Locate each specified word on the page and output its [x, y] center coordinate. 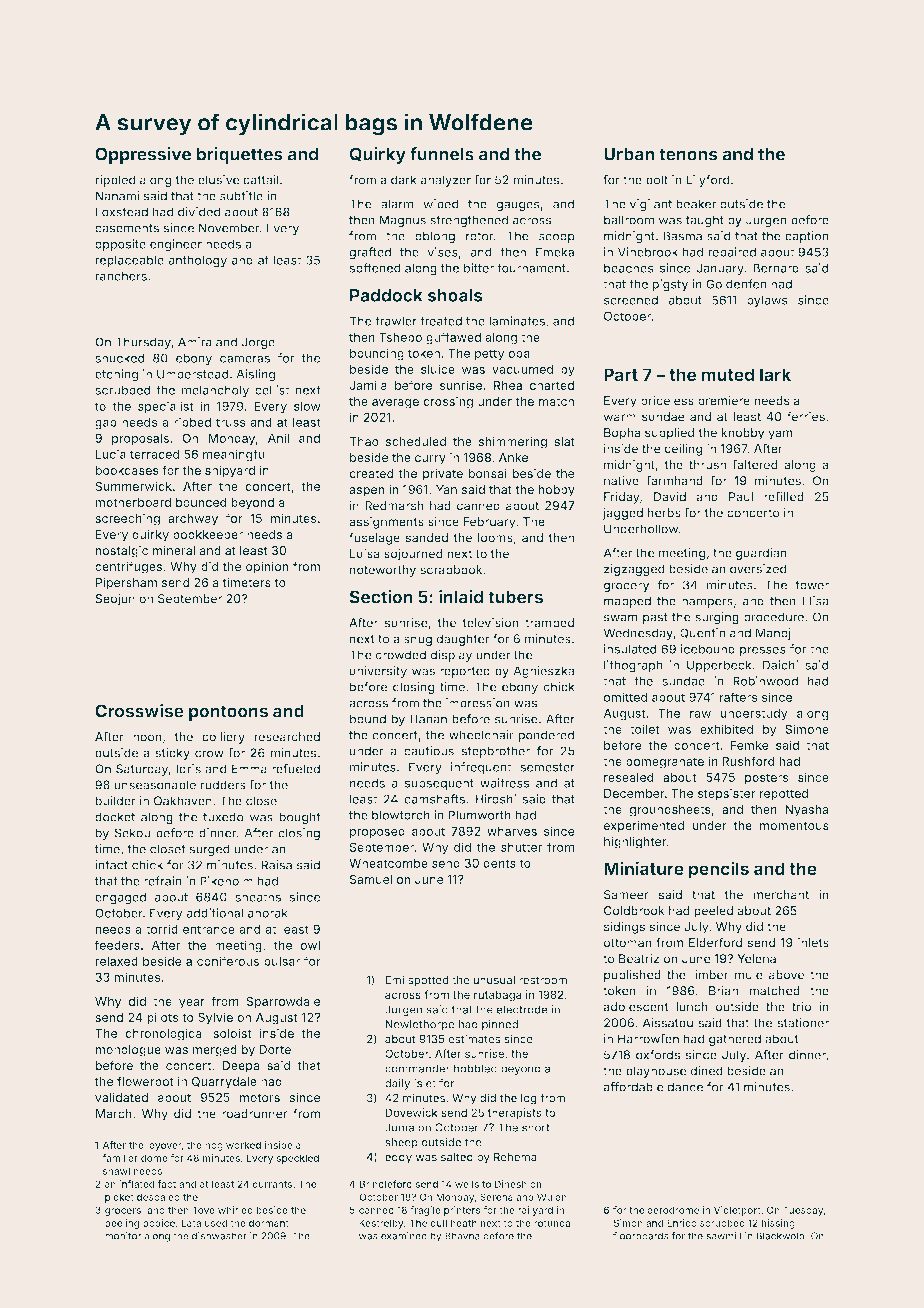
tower [812, 585]
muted [728, 374]
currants [272, 1184]
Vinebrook [648, 252]
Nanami [117, 196]
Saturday [142, 770]
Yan [446, 489]
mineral [174, 550]
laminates [517, 321]
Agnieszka [544, 672]
